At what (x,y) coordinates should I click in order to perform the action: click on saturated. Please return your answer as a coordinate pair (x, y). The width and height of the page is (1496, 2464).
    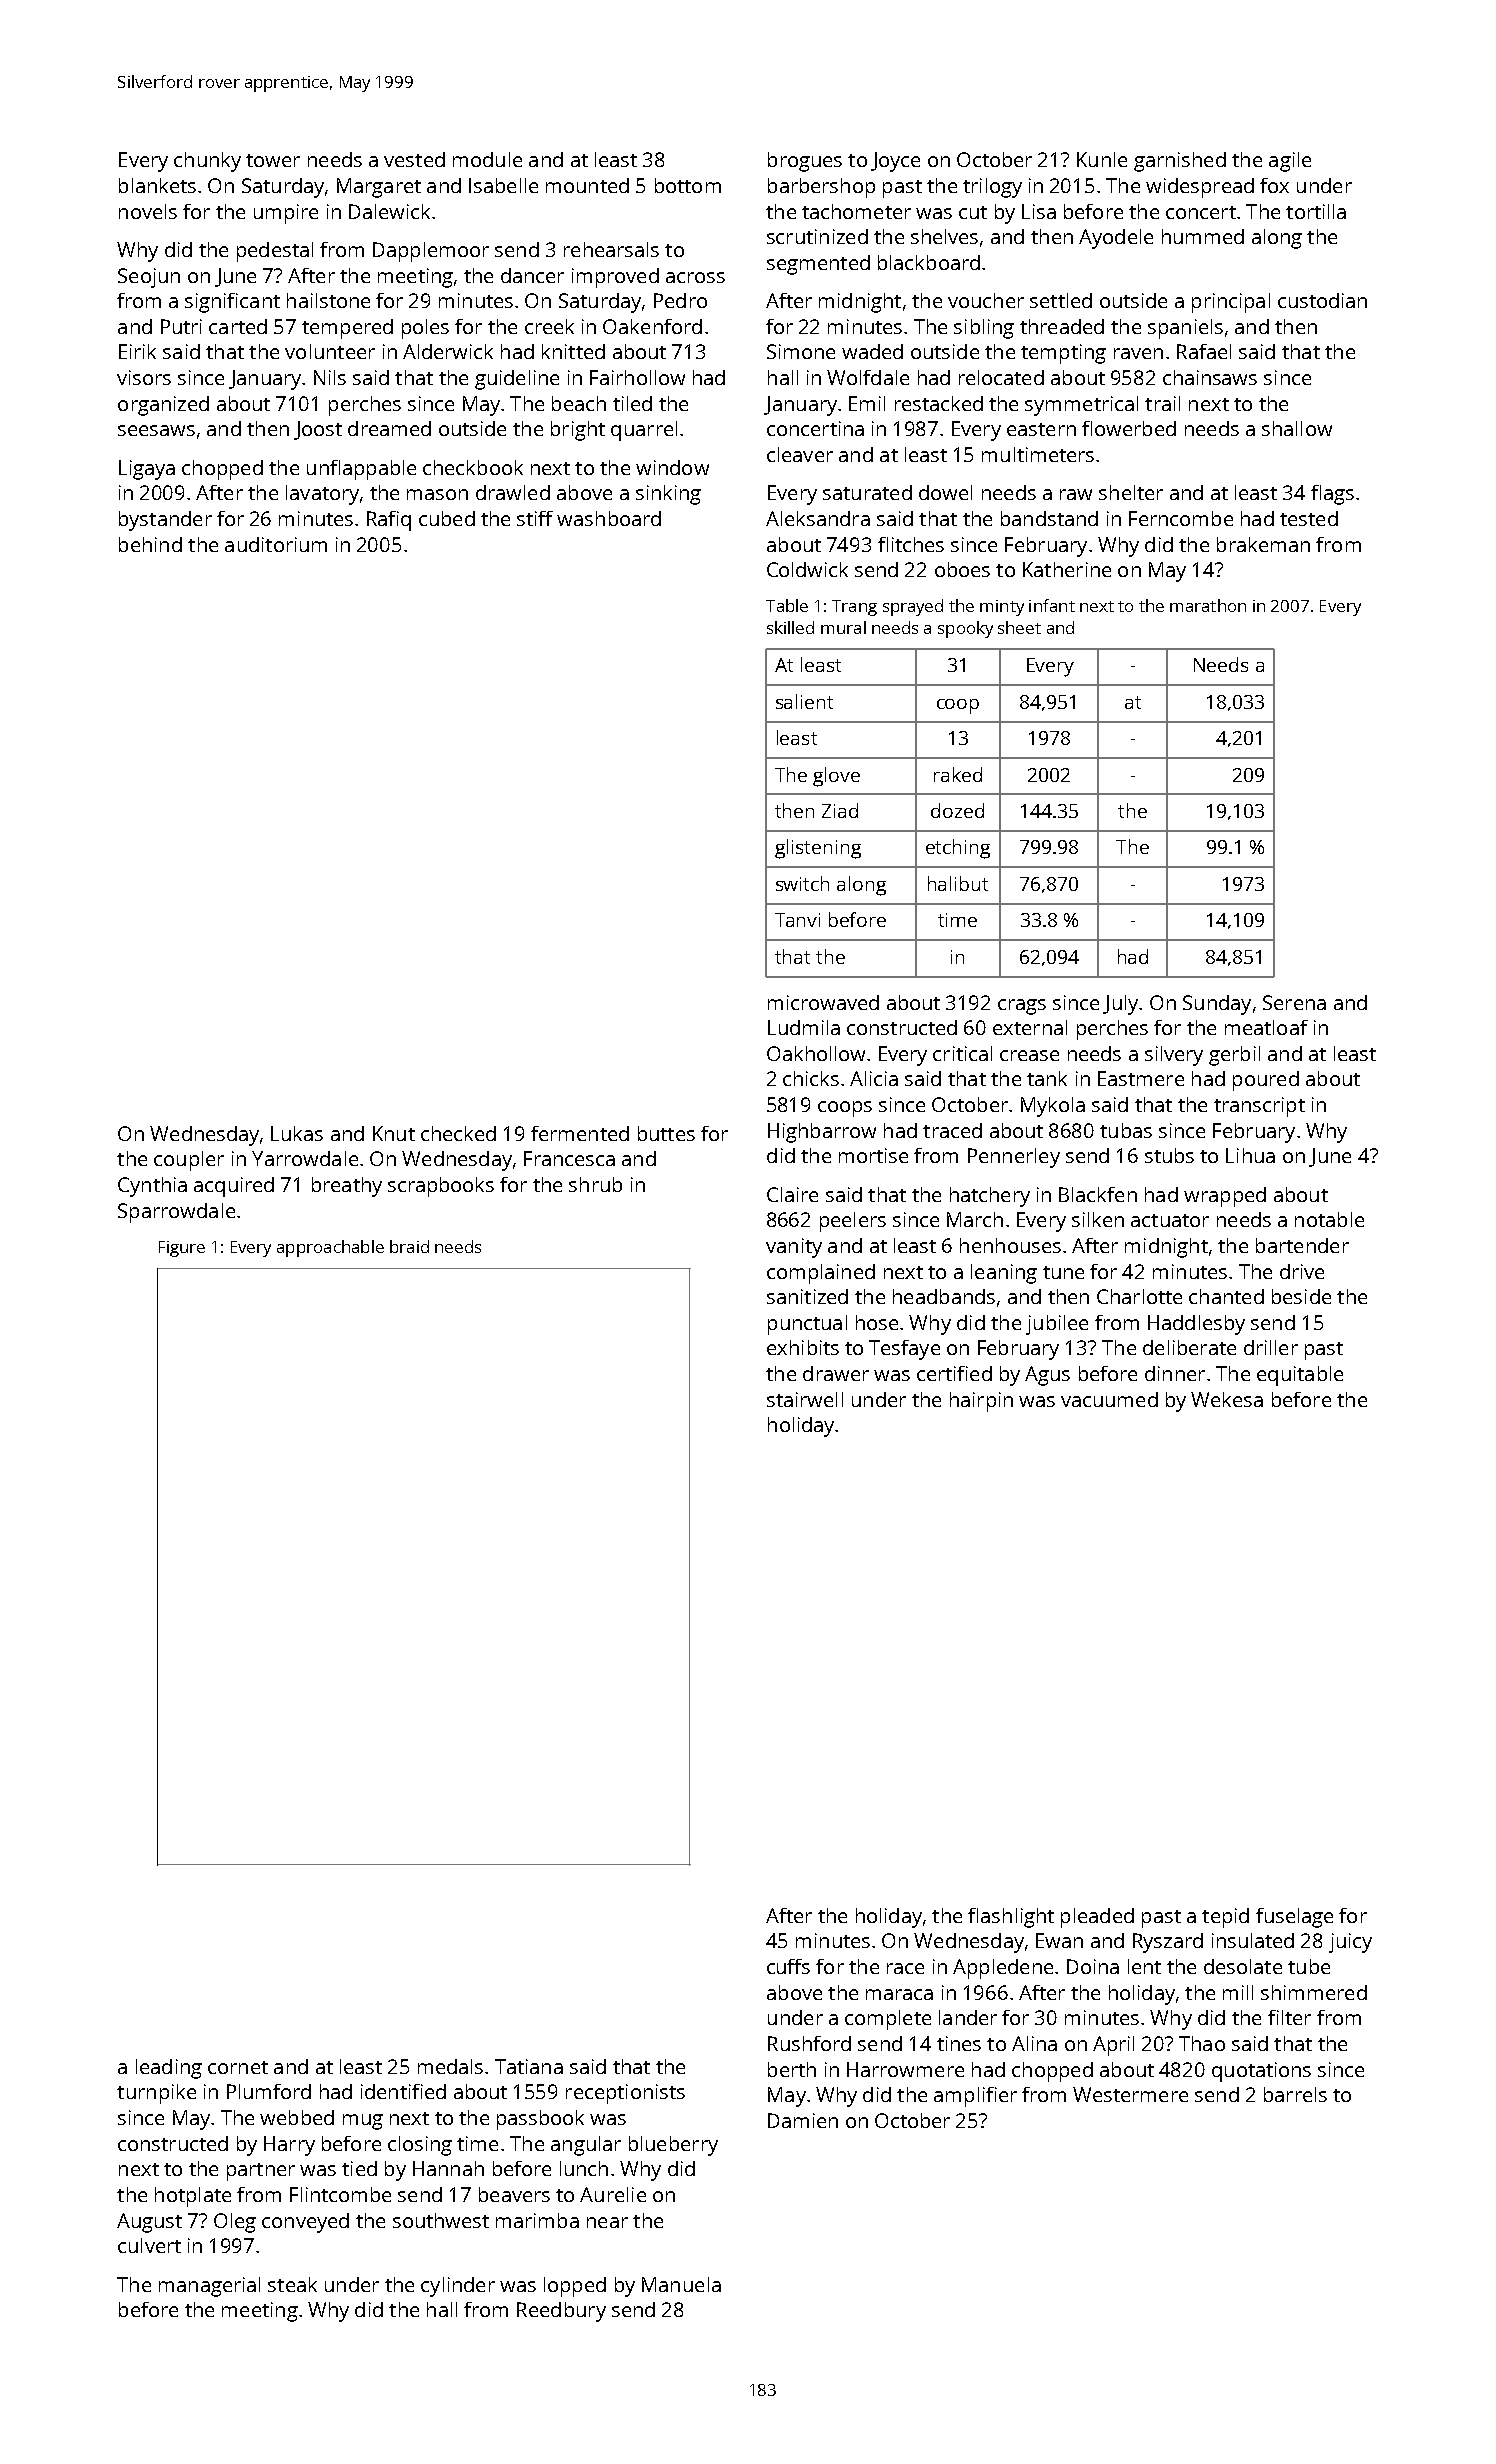
    Looking at the image, I should click on (867, 492).
